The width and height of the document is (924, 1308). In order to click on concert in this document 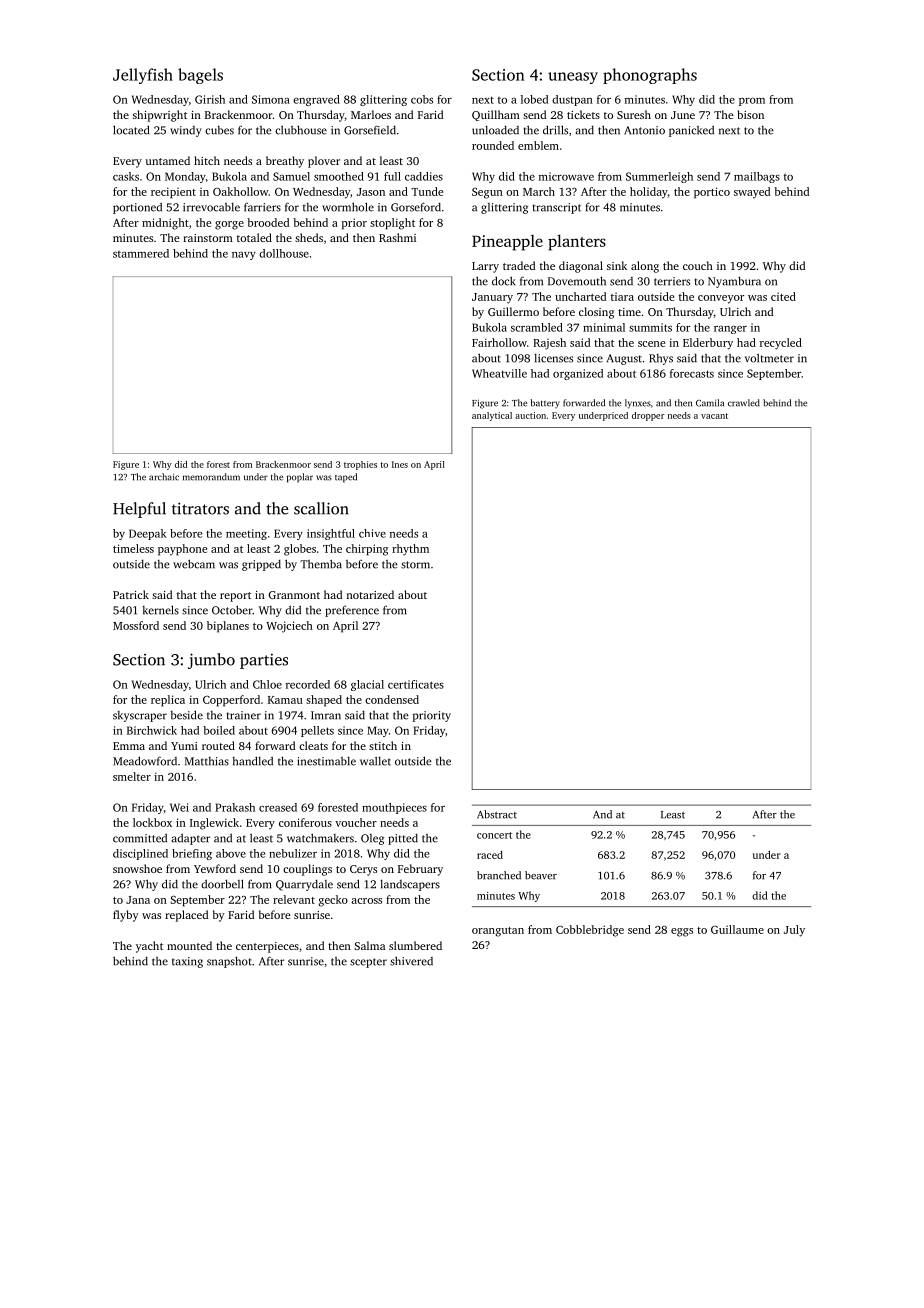, I will do `click(494, 835)`.
